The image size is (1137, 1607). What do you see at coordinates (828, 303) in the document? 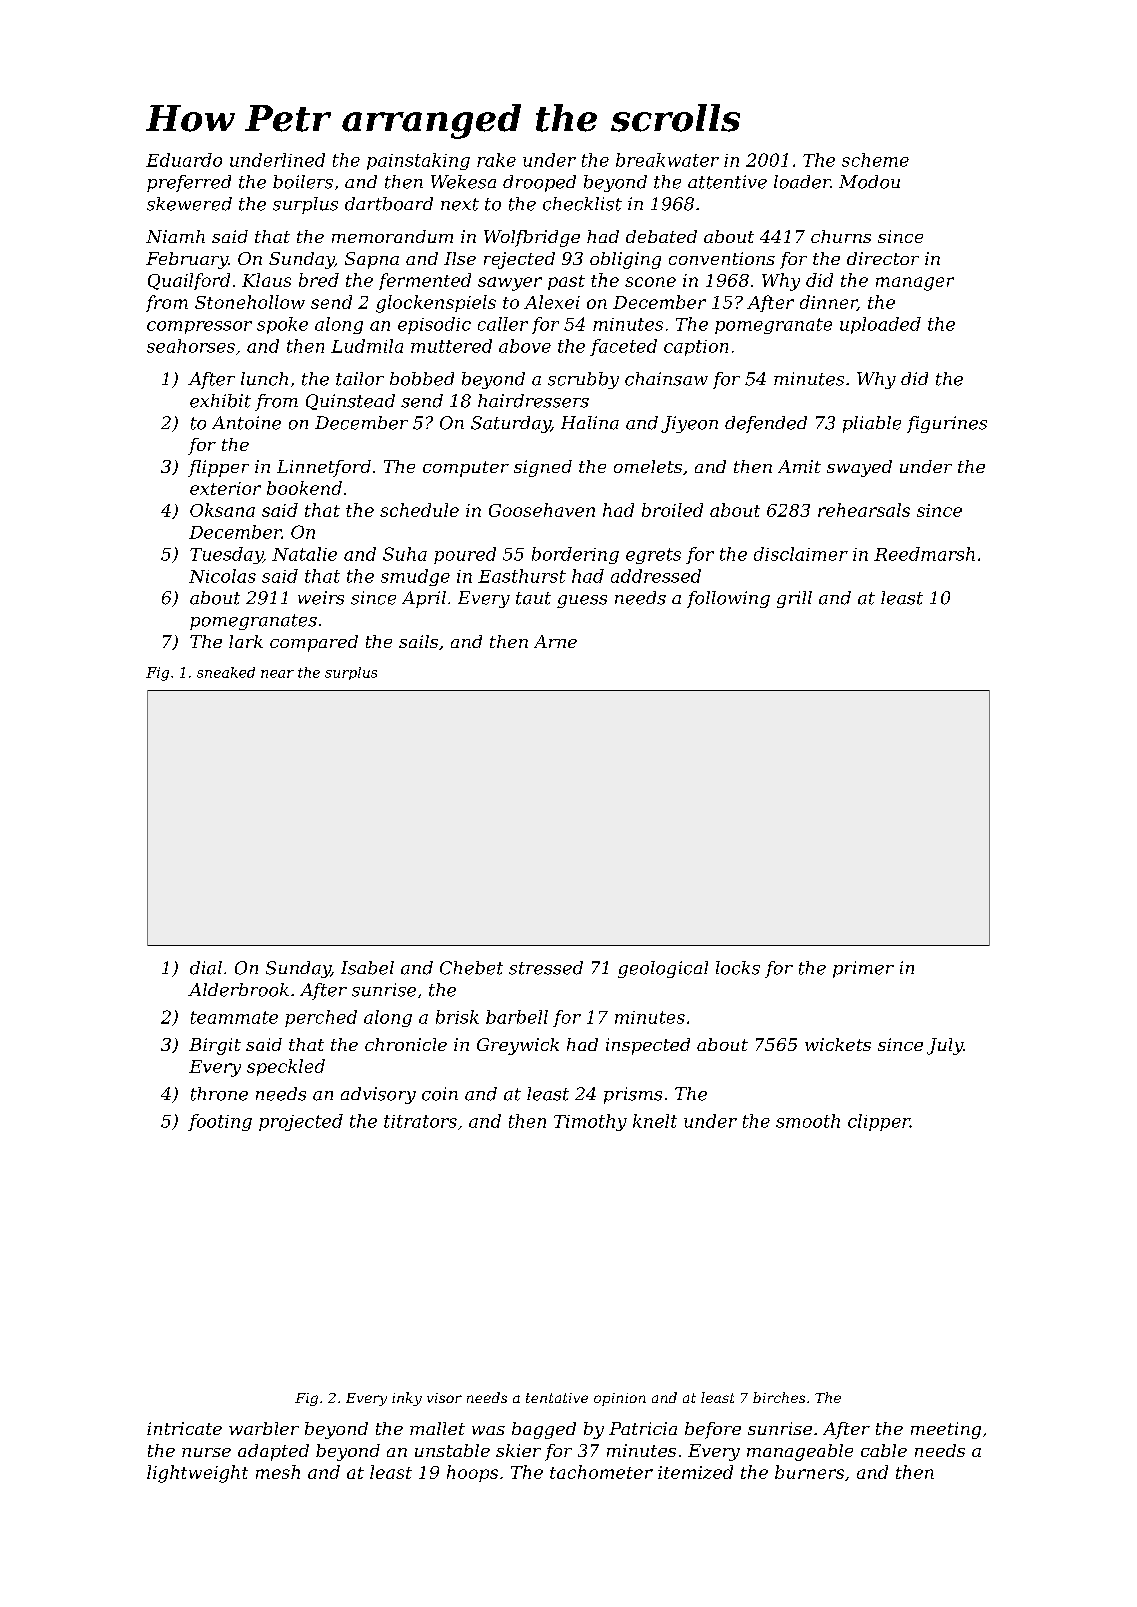
I see `dinner` at bounding box center [828, 303].
